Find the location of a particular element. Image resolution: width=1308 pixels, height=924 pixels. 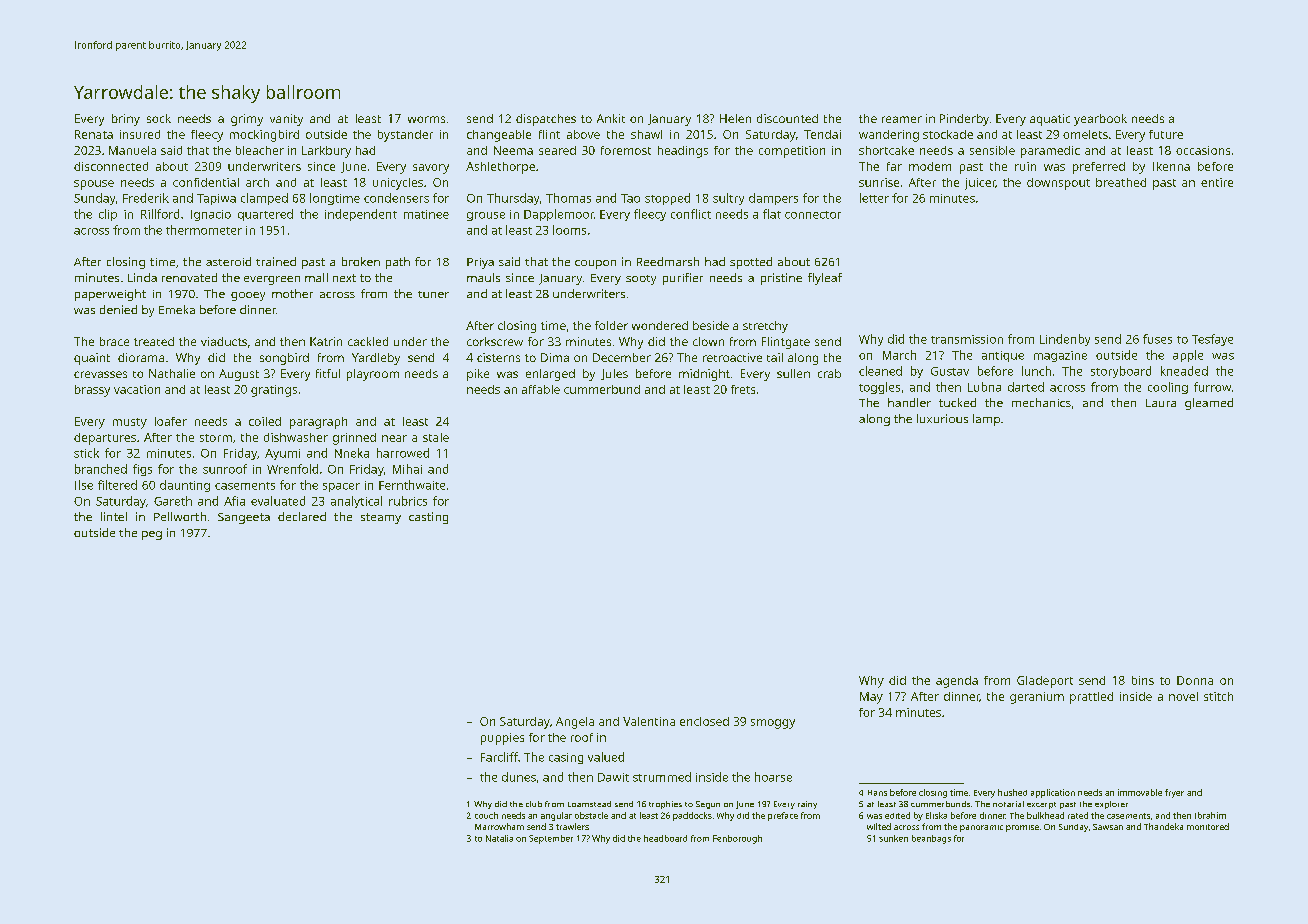

worms is located at coordinates (426, 119).
